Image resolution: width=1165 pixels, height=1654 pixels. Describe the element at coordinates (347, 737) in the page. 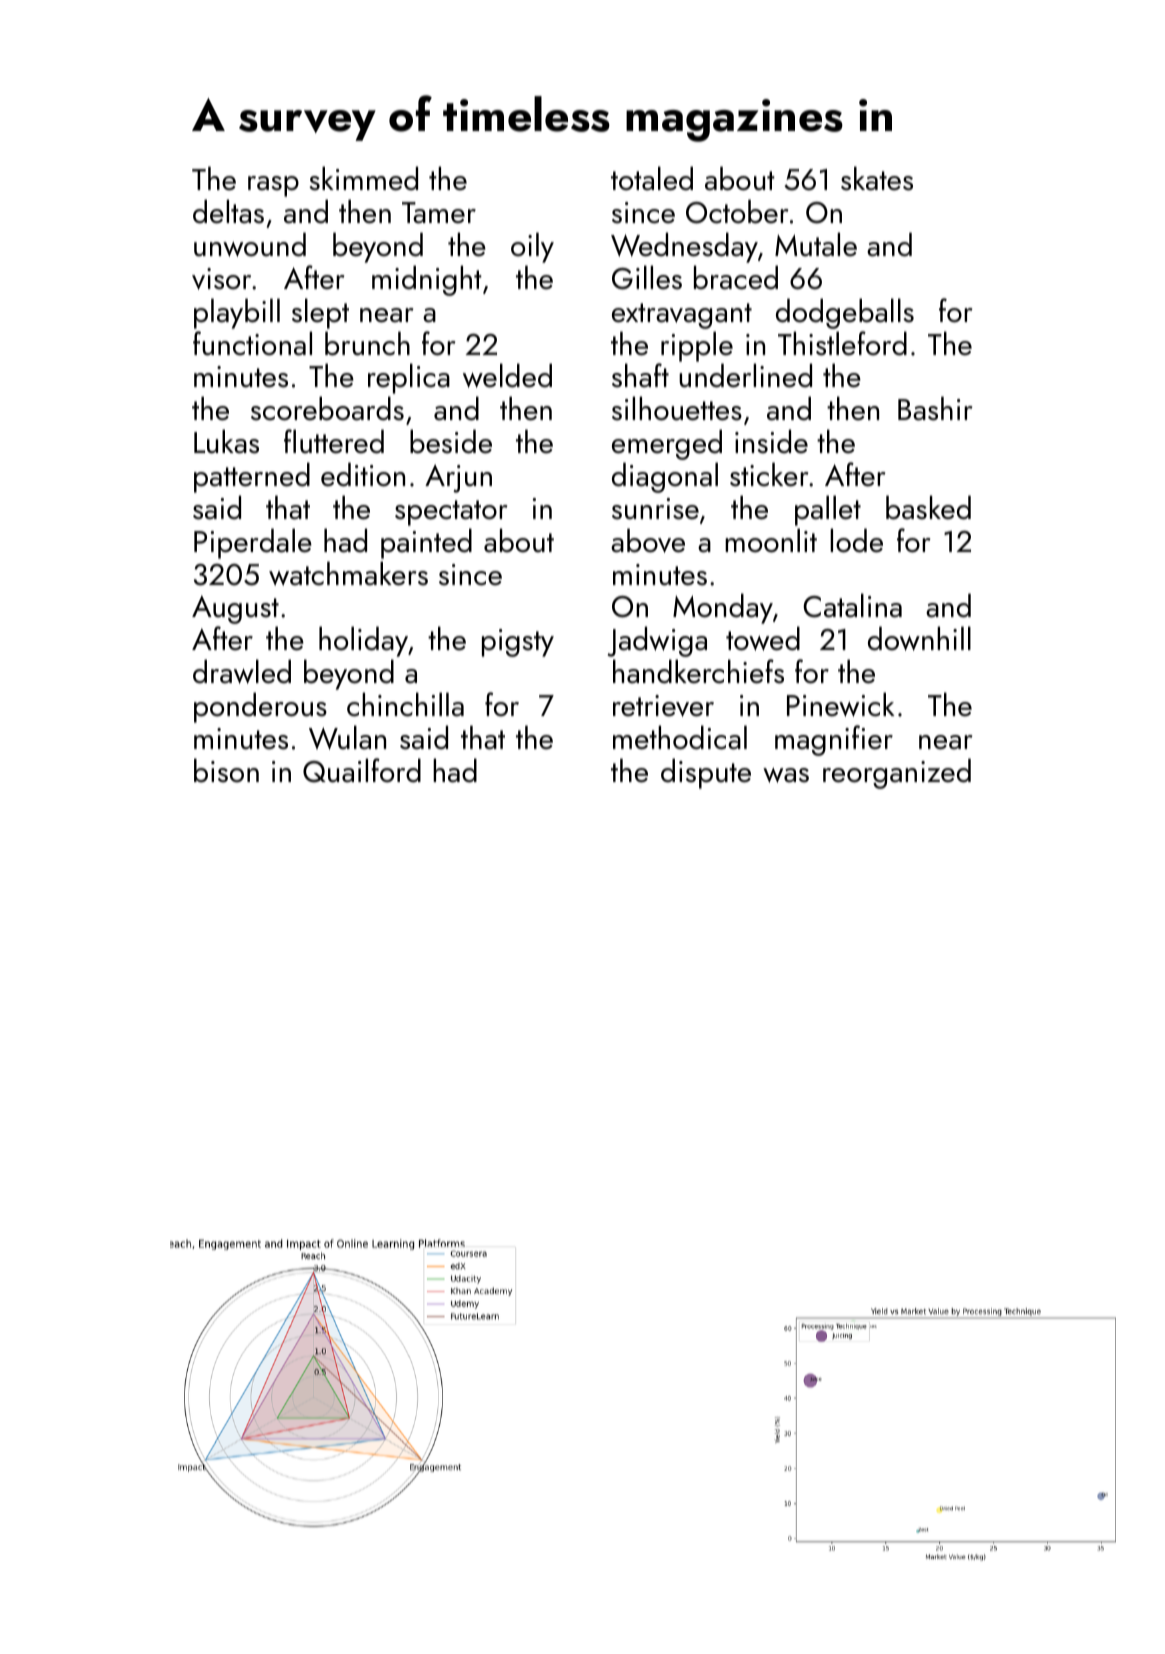

I see `Wulan` at that location.
